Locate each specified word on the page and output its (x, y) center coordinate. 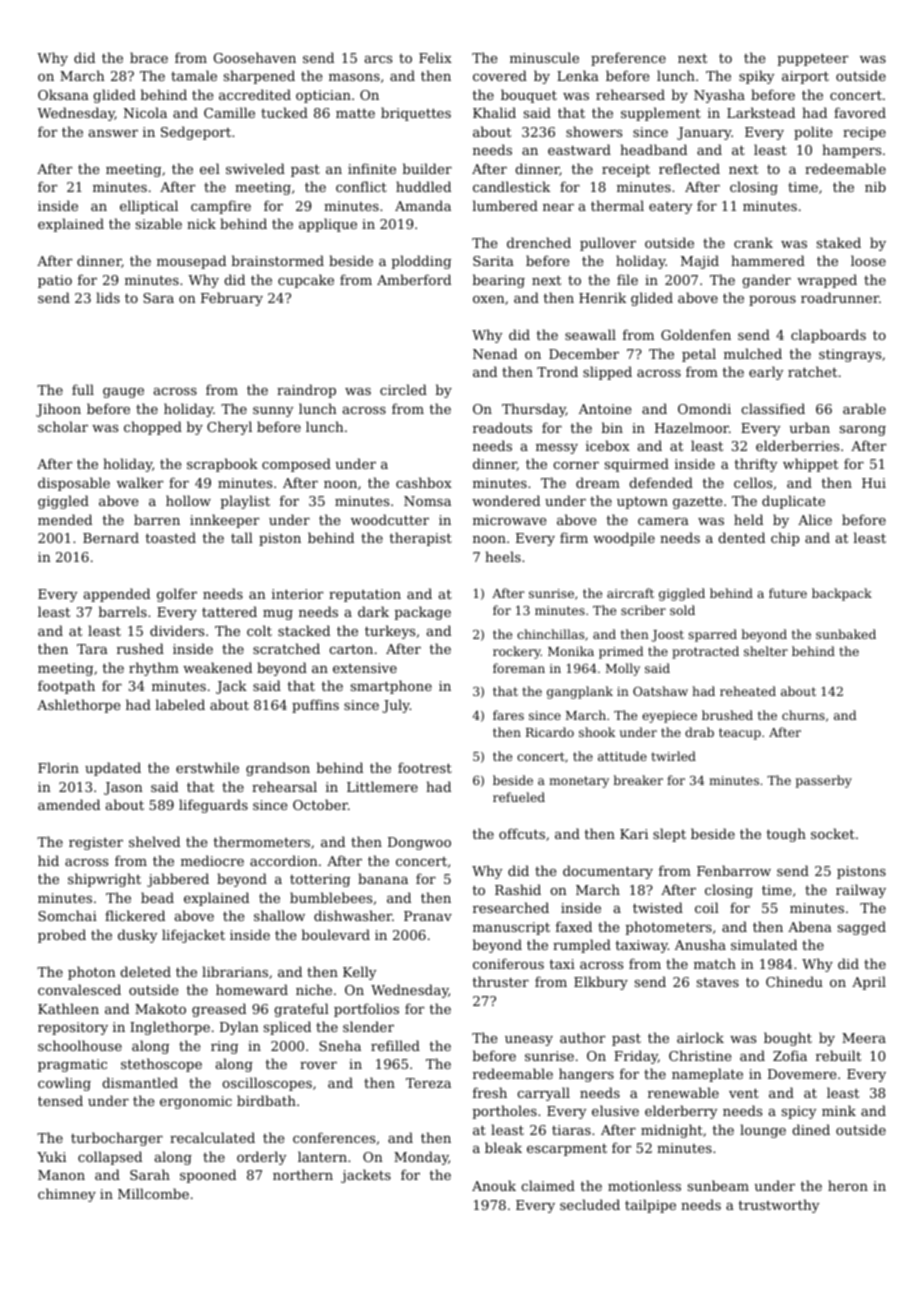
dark (373, 611)
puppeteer (812, 60)
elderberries (797, 445)
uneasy (529, 1041)
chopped (153, 428)
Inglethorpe (170, 1028)
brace (149, 57)
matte (355, 113)
